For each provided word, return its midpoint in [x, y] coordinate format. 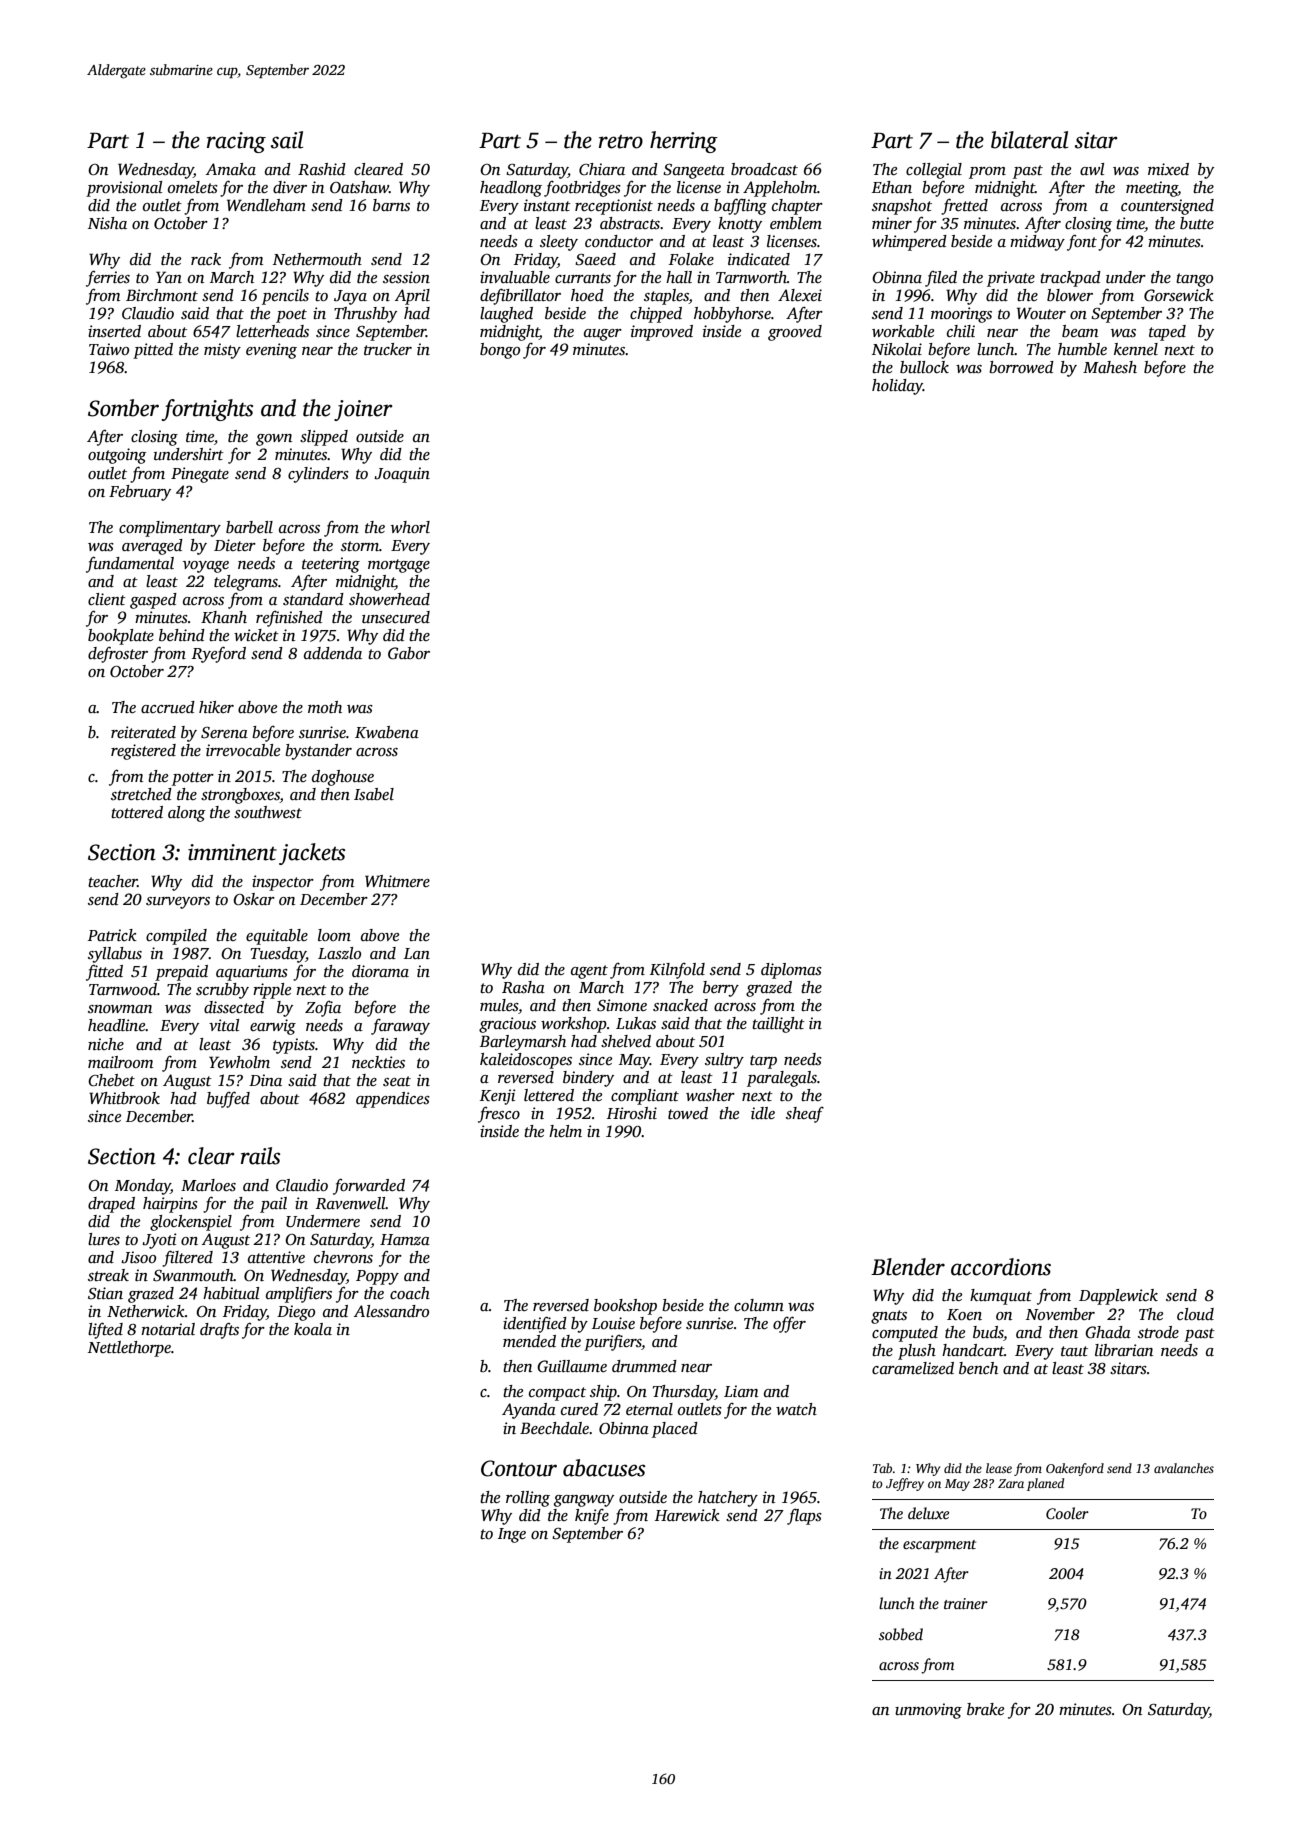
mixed [1168, 169]
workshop [574, 1025]
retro [621, 142]
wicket [256, 635]
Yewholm [239, 1062]
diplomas [791, 971]
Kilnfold [677, 971]
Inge [512, 1535]
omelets [193, 187]
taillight [778, 1025]
